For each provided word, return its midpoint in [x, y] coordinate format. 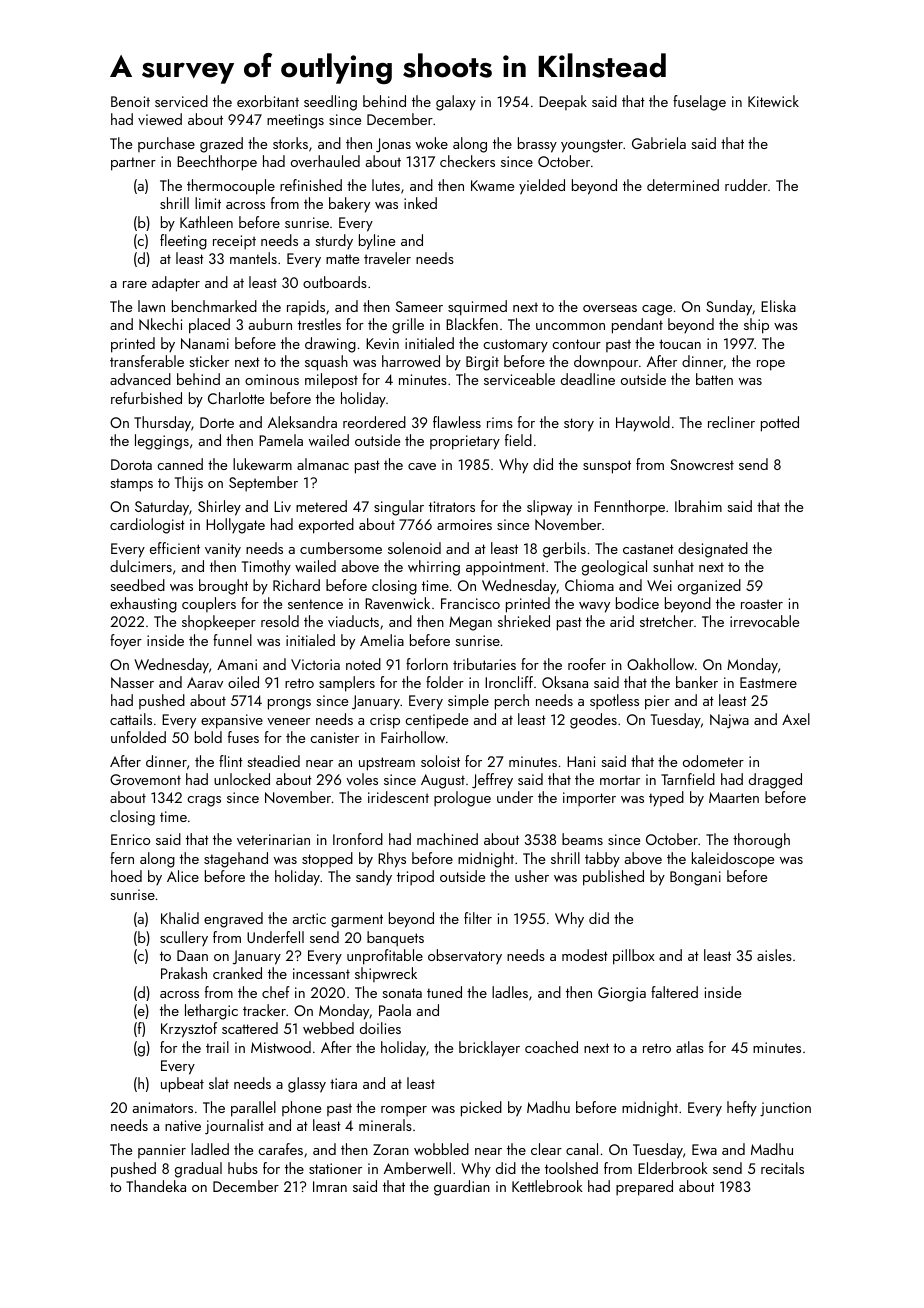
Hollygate [235, 526]
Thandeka [156, 1186]
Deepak [563, 102]
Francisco [470, 603]
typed [666, 799]
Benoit [130, 101]
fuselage [699, 103]
